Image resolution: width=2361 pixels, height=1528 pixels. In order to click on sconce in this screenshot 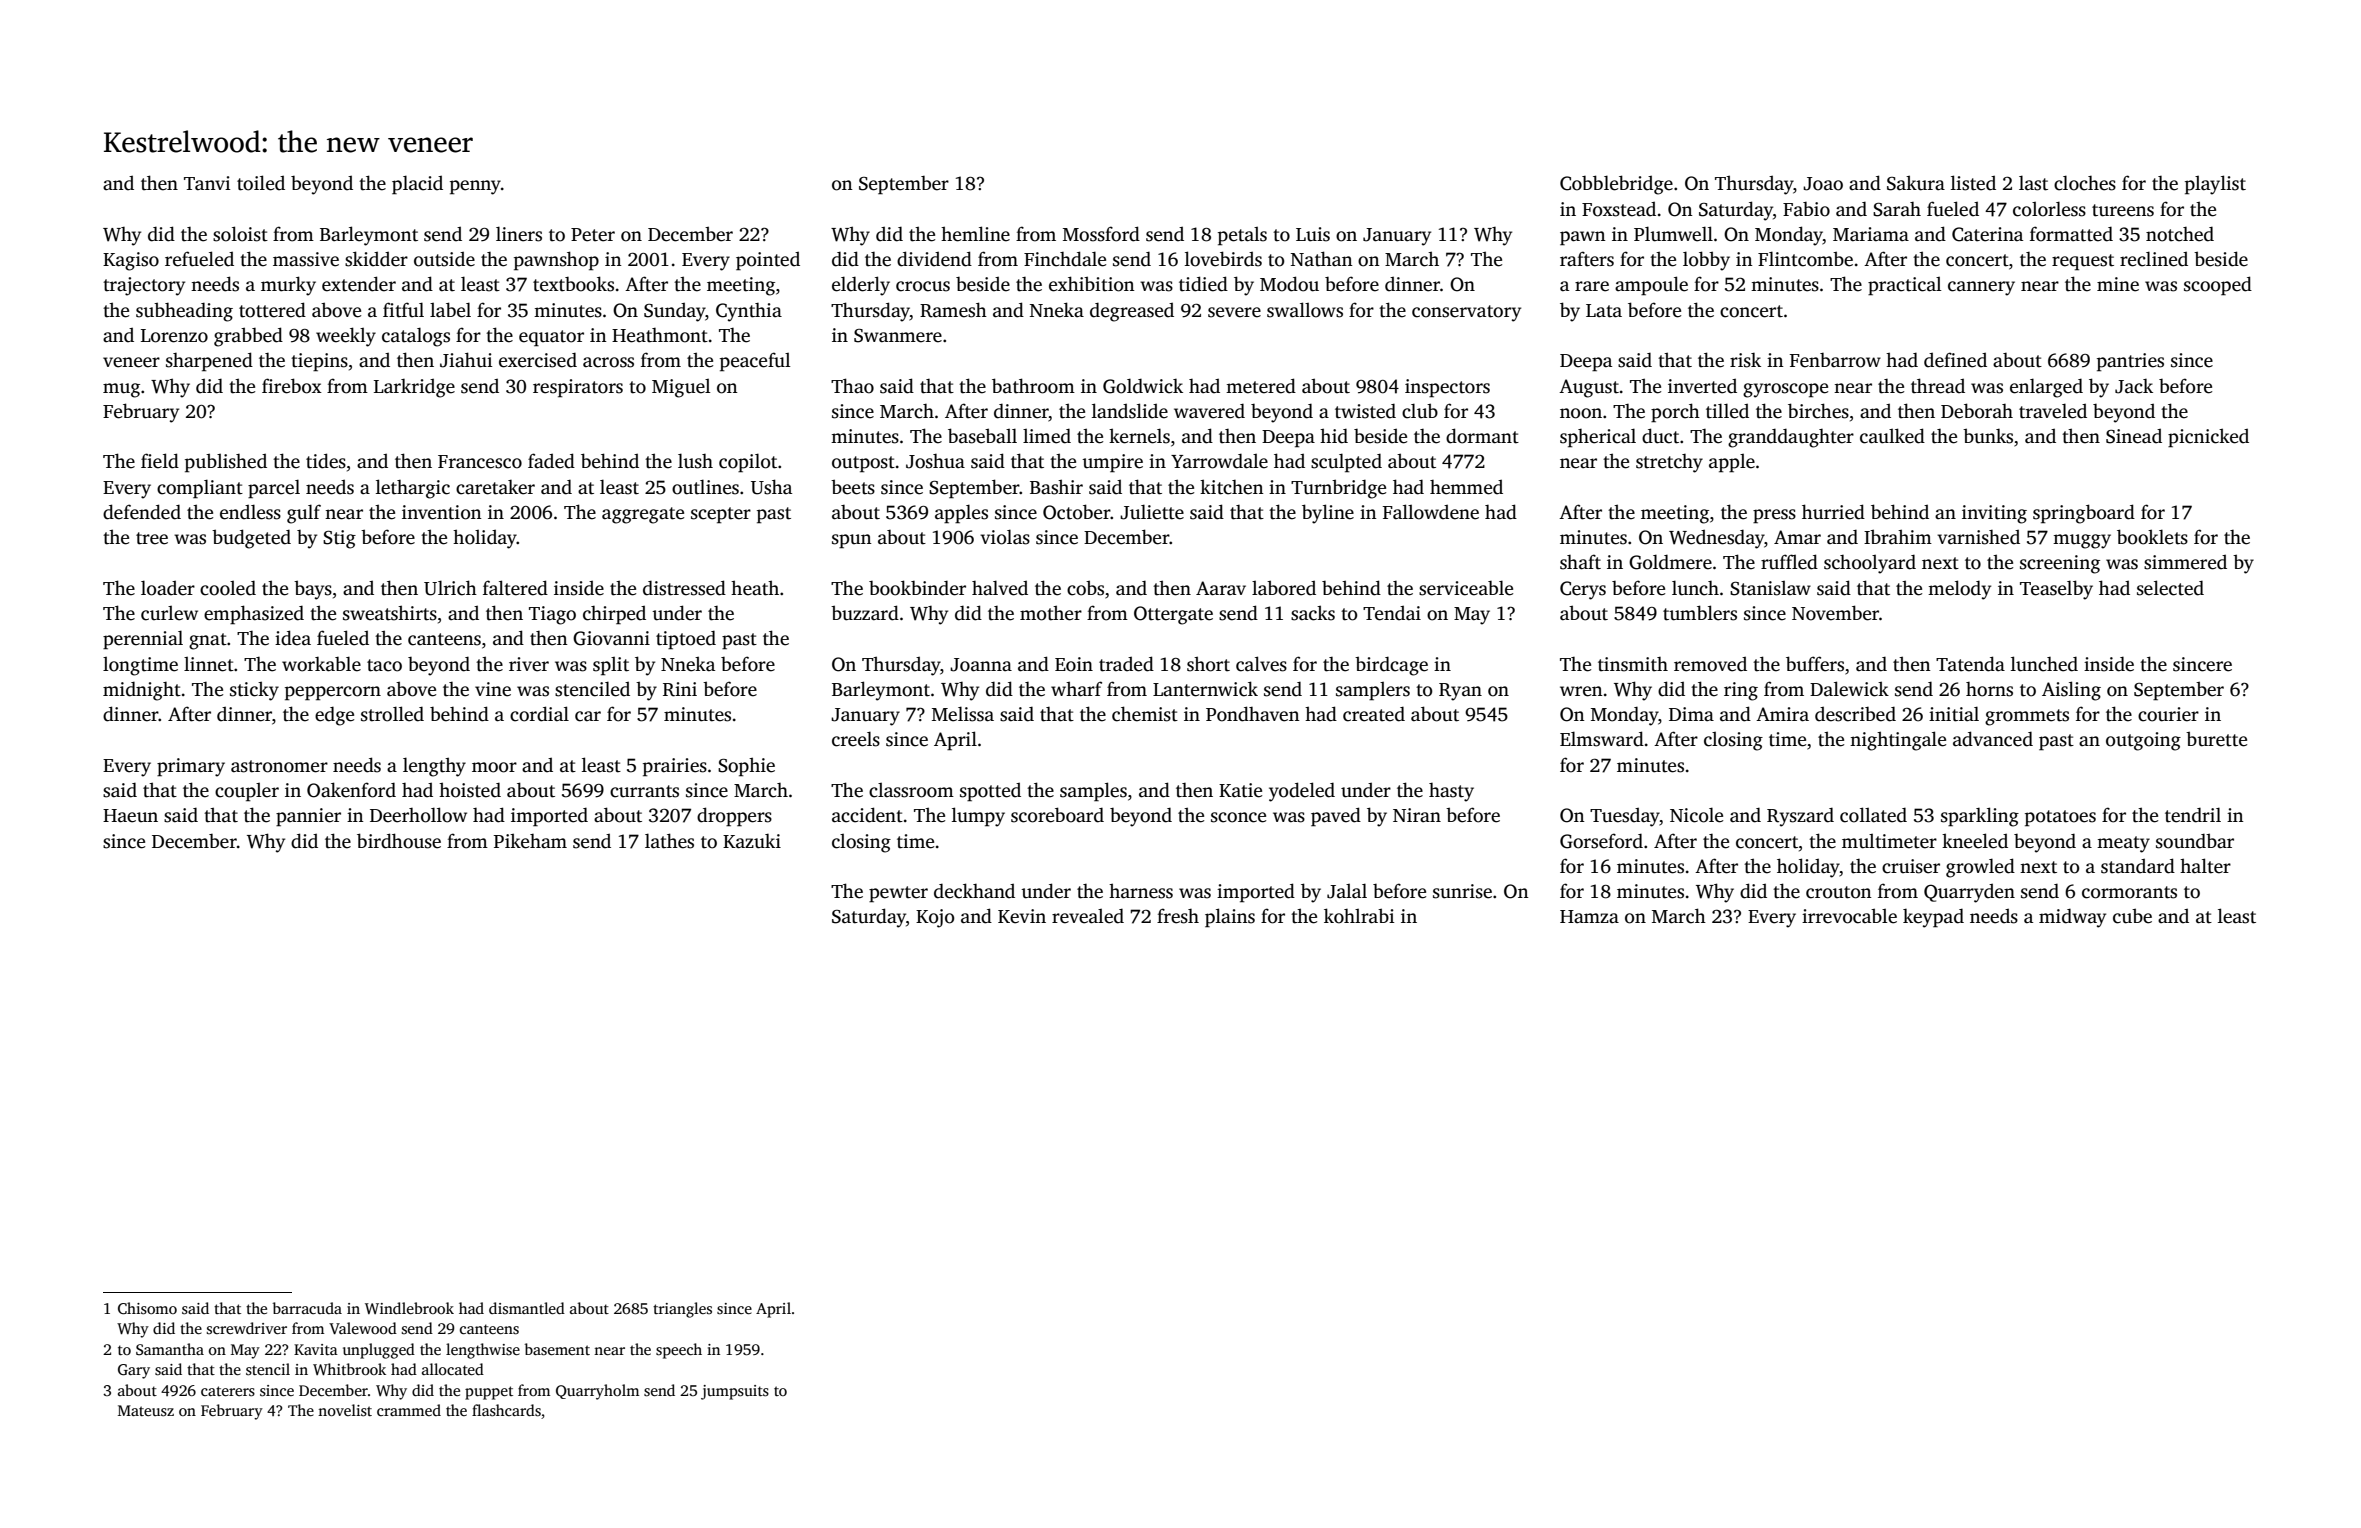, I will do `click(1238, 817)`.
